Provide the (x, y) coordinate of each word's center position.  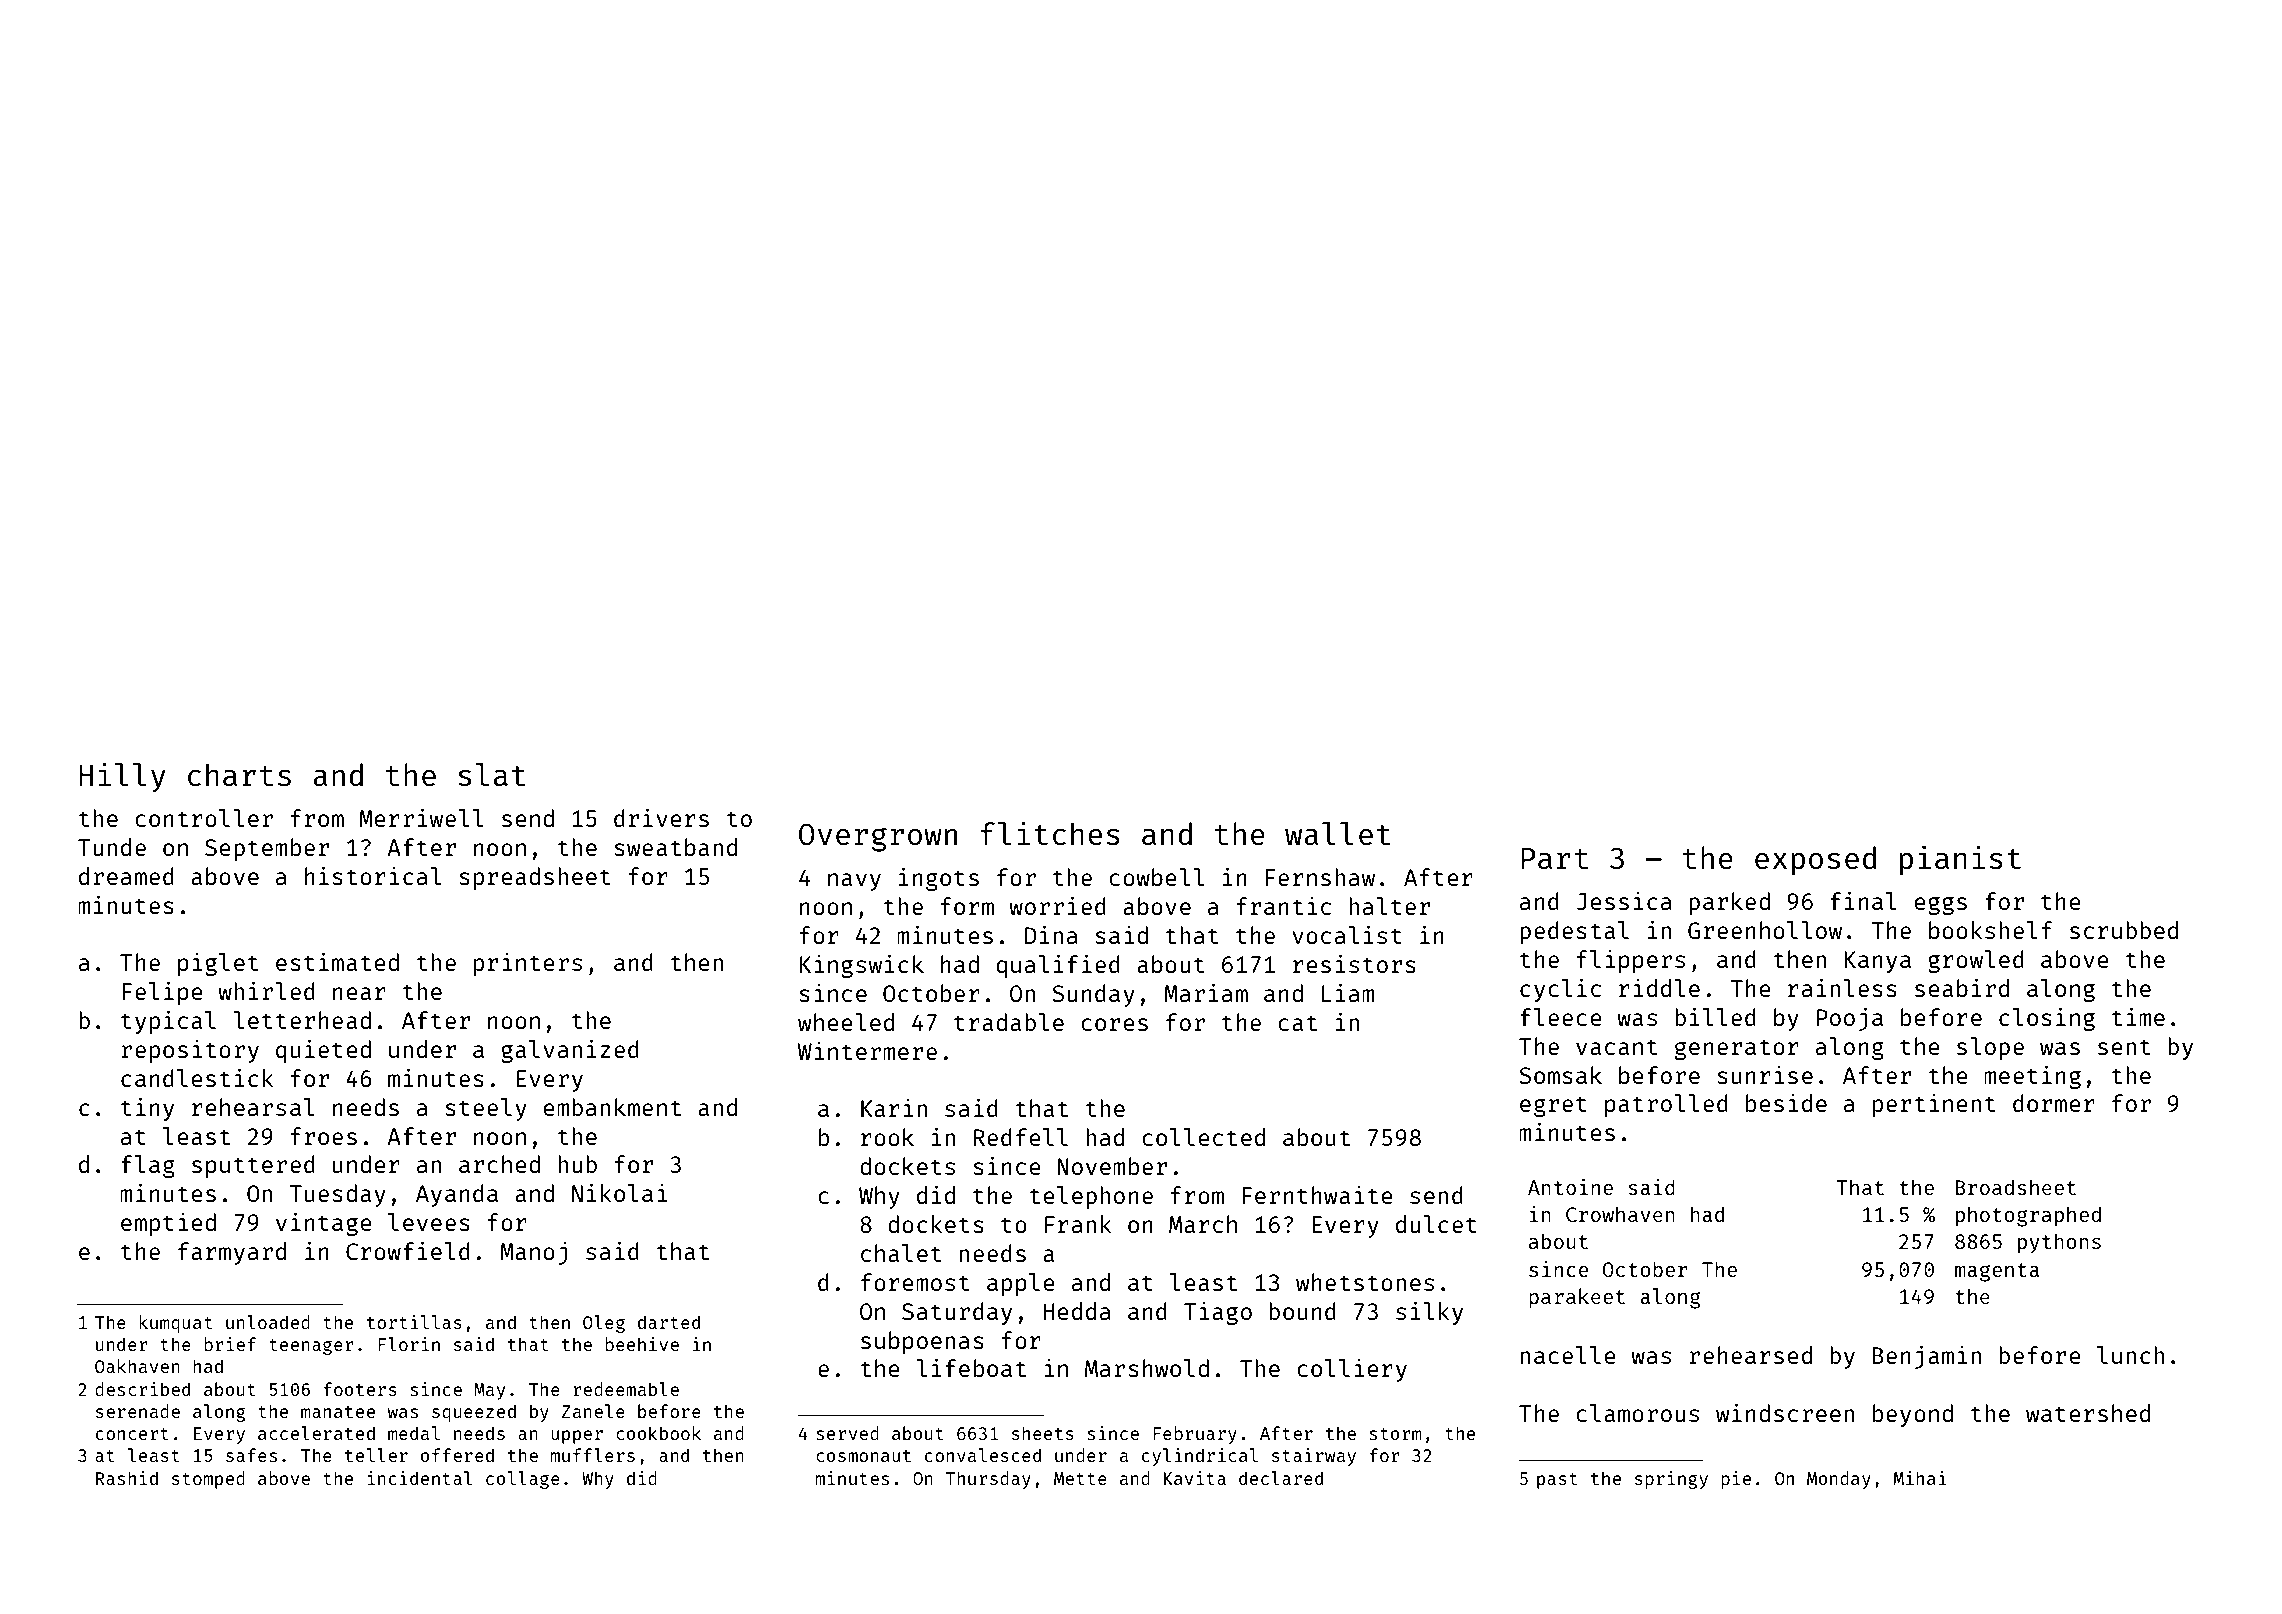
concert (132, 1434)
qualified (1058, 966)
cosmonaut (863, 1456)
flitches (1050, 833)
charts (239, 774)
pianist (1960, 860)
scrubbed (2124, 930)
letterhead (302, 1020)
